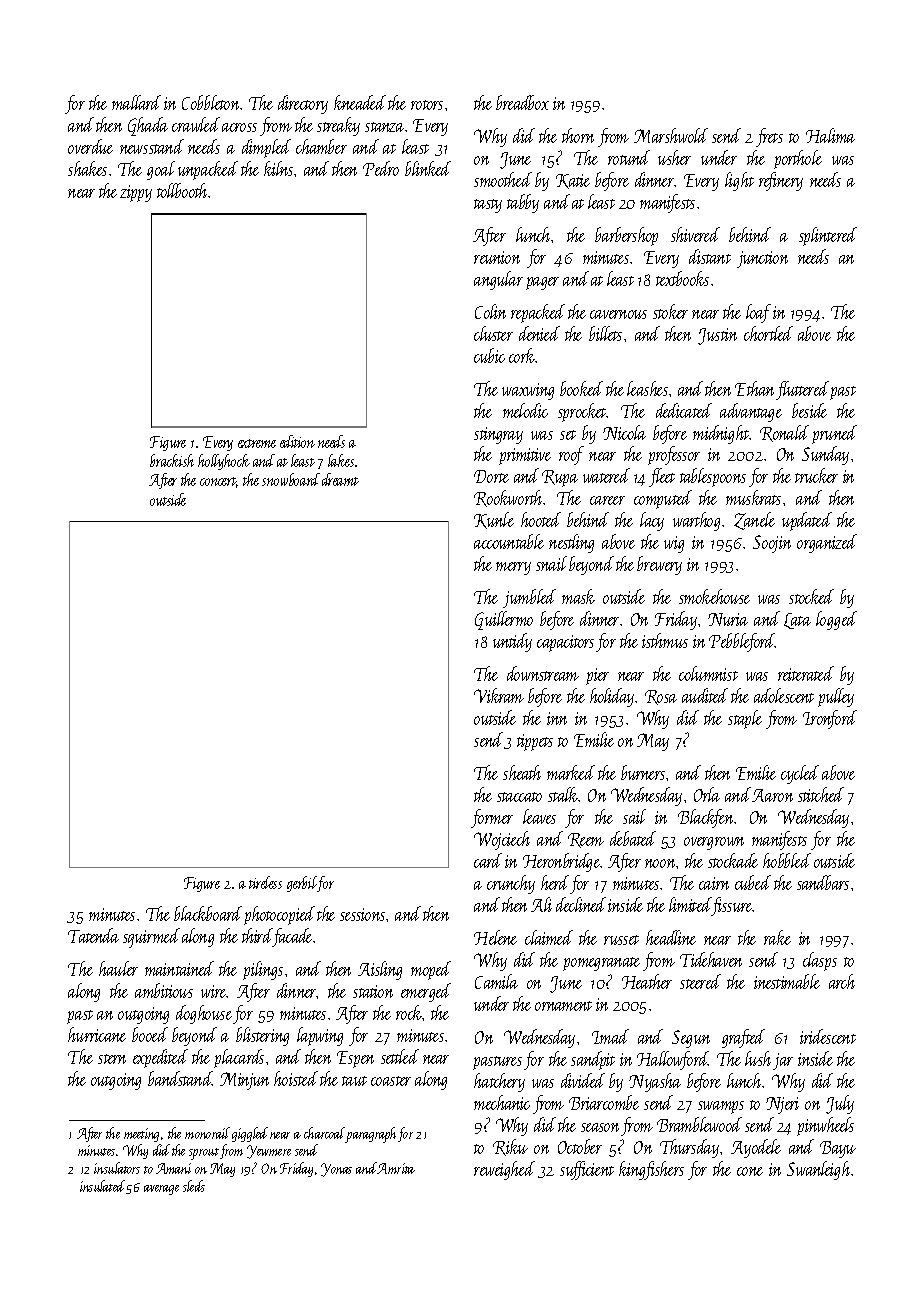  What do you see at coordinates (802, 390) in the screenshot?
I see `fluttered` at bounding box center [802, 390].
